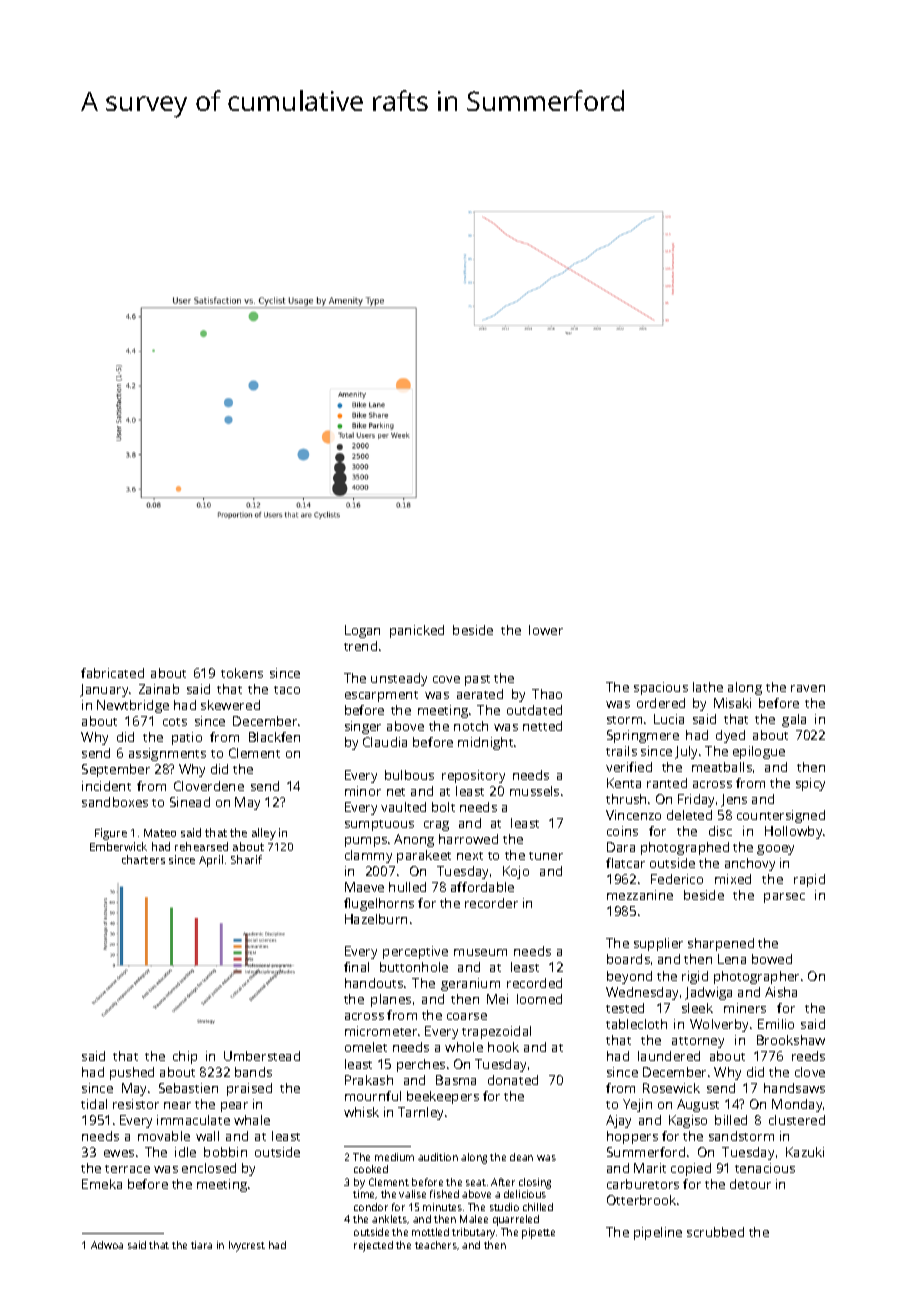 This screenshot has height=1316, width=908. Describe the element at coordinates (132, 1073) in the screenshot. I see `pushed` at that location.
